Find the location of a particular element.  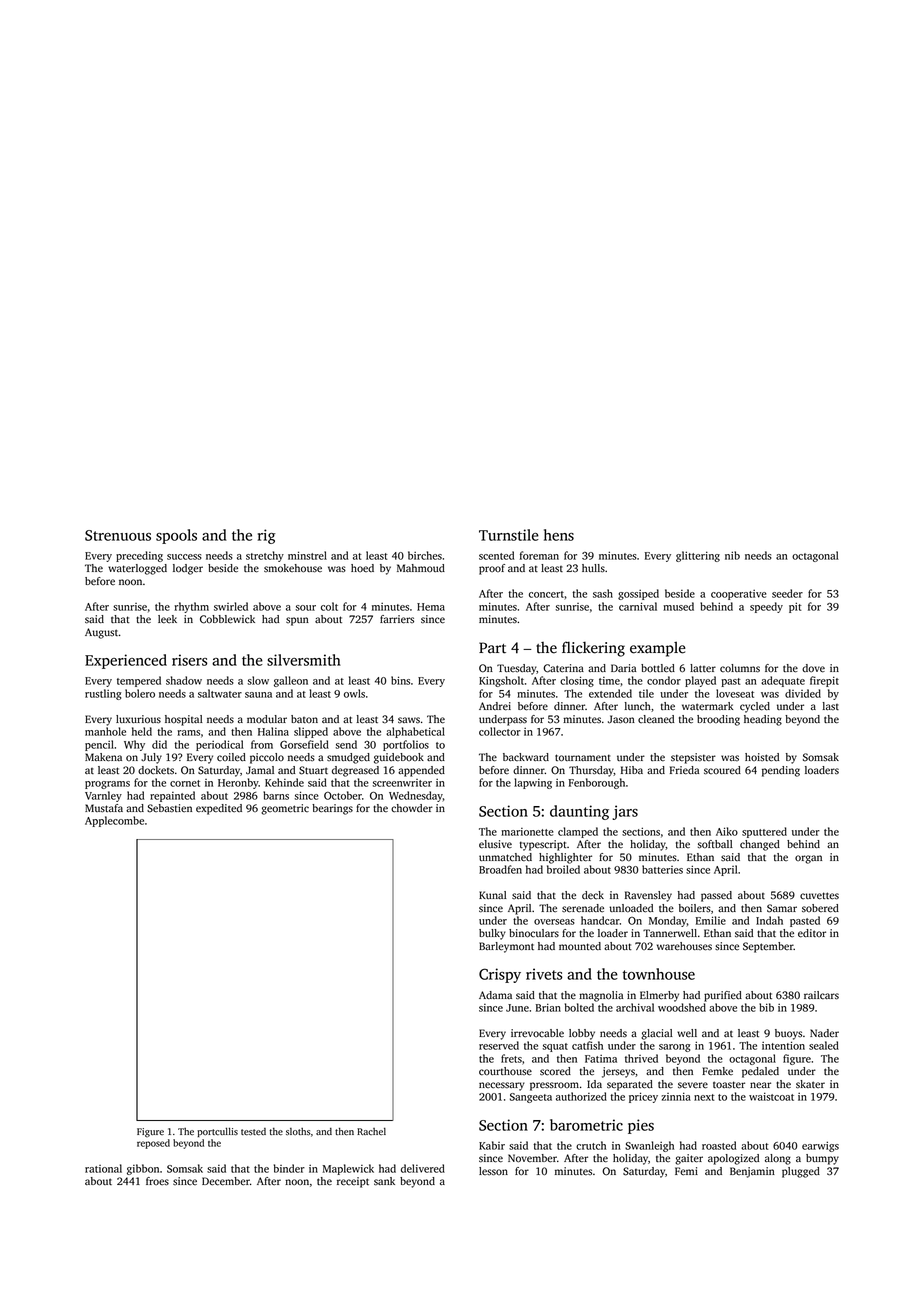

hens is located at coordinates (559, 535).
